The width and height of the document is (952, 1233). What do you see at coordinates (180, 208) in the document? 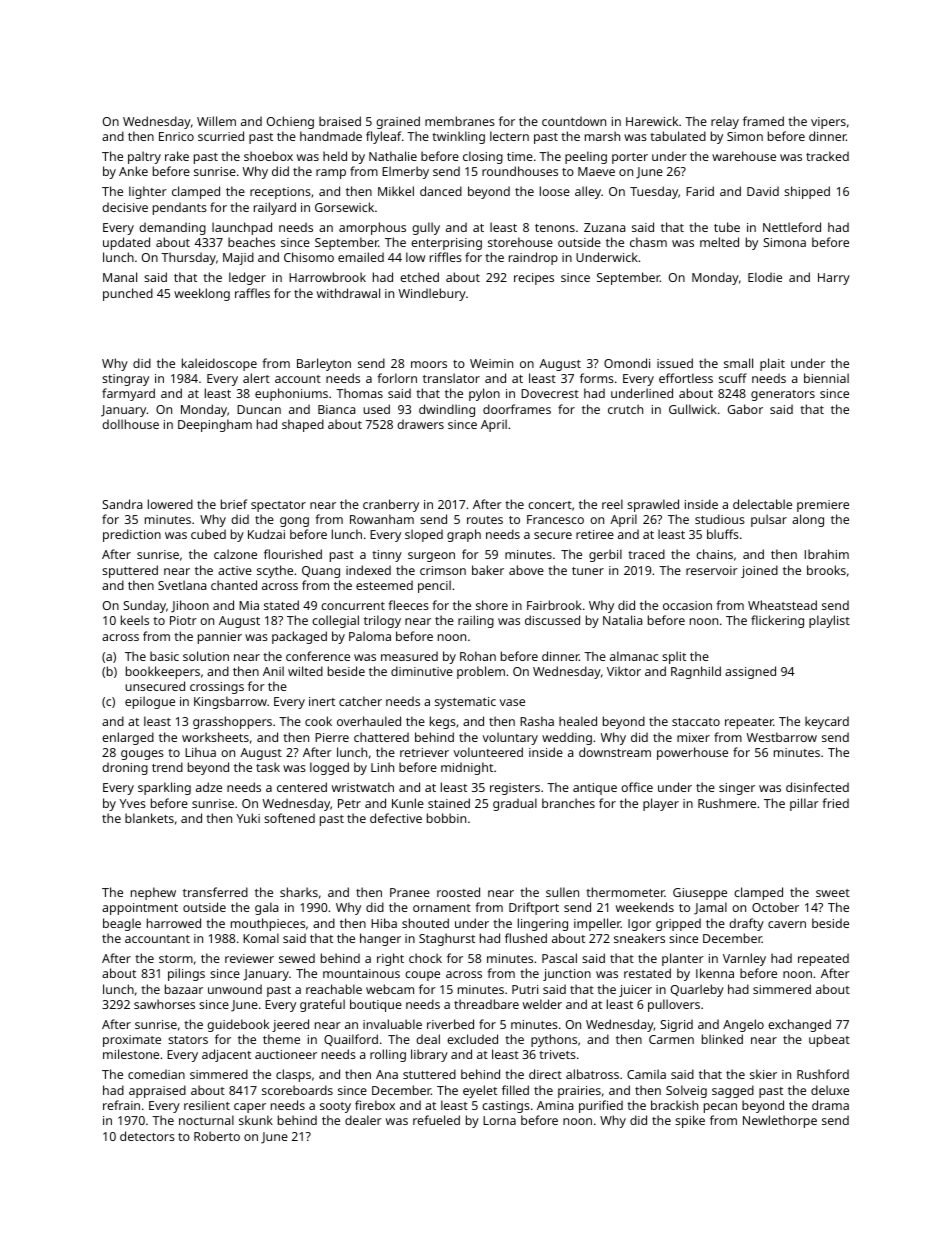
I see `pendants` at bounding box center [180, 208].
